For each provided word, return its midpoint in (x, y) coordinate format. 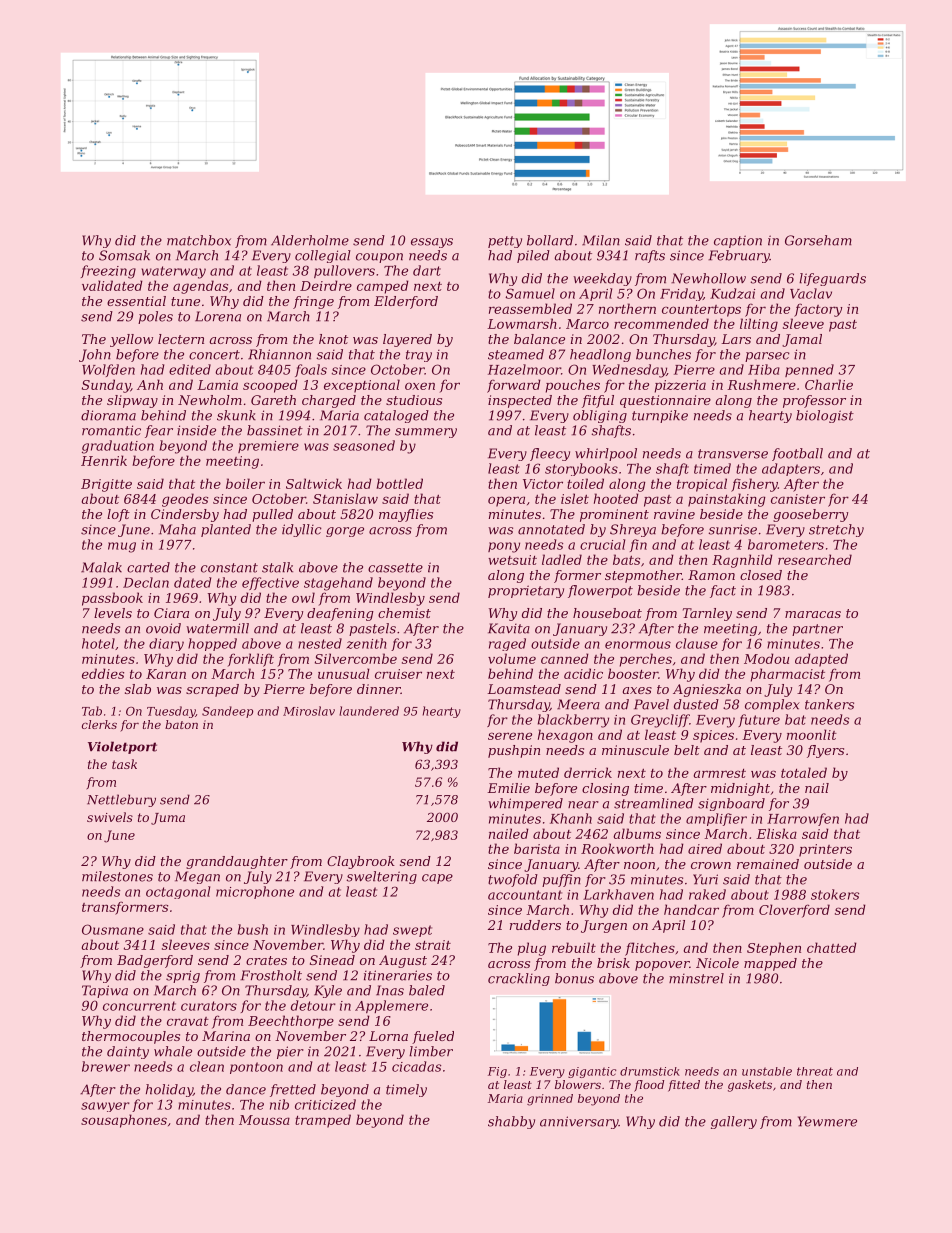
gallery (734, 1122)
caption (738, 241)
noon (639, 865)
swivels (110, 817)
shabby (511, 1122)
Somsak (124, 255)
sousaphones (124, 1121)
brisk (613, 963)
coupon (379, 258)
